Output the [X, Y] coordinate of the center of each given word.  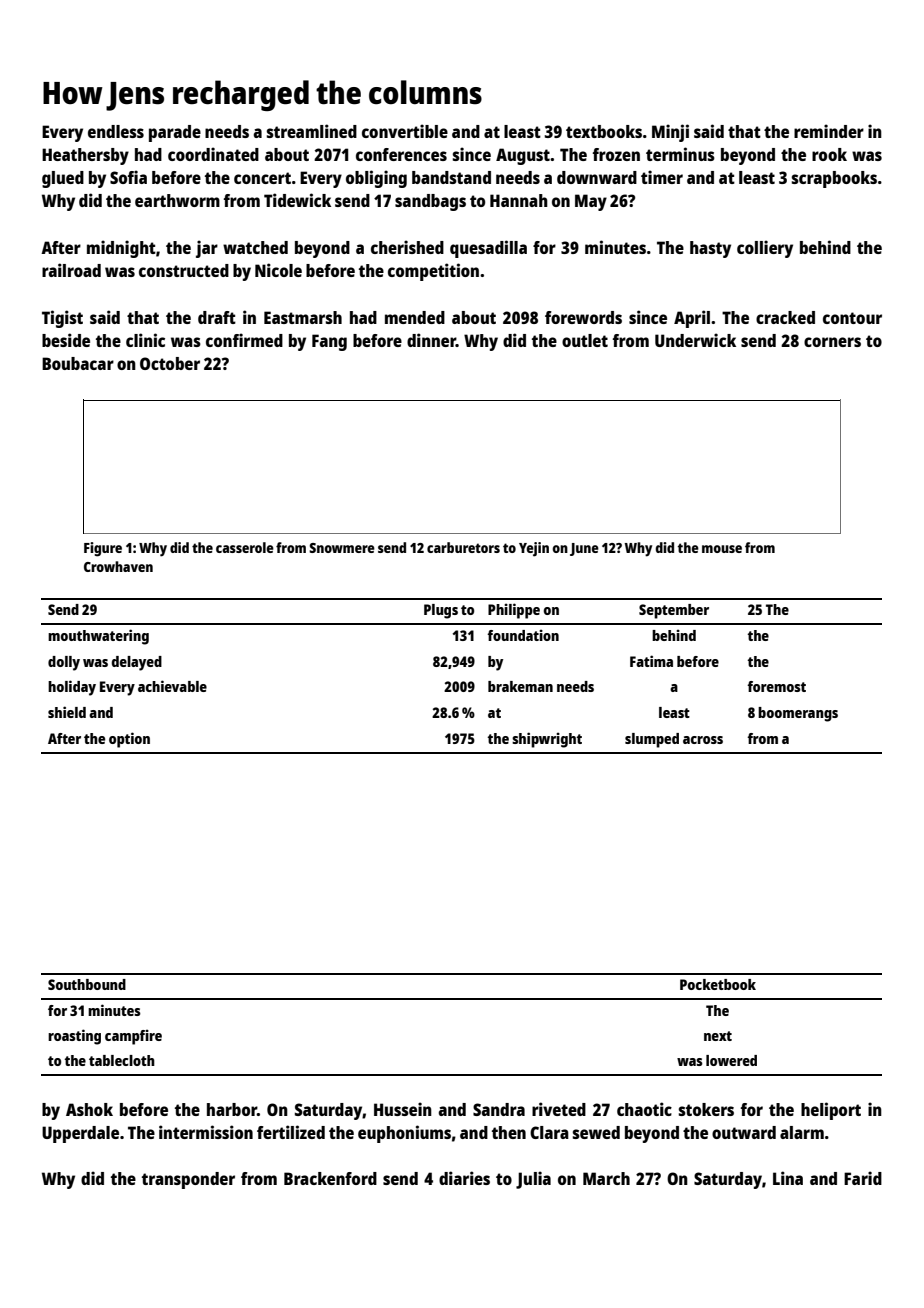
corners [832, 342]
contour [852, 318]
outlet [585, 340]
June [584, 549]
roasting [74, 1037]
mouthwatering [98, 637]
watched [255, 247]
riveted [559, 1109]
